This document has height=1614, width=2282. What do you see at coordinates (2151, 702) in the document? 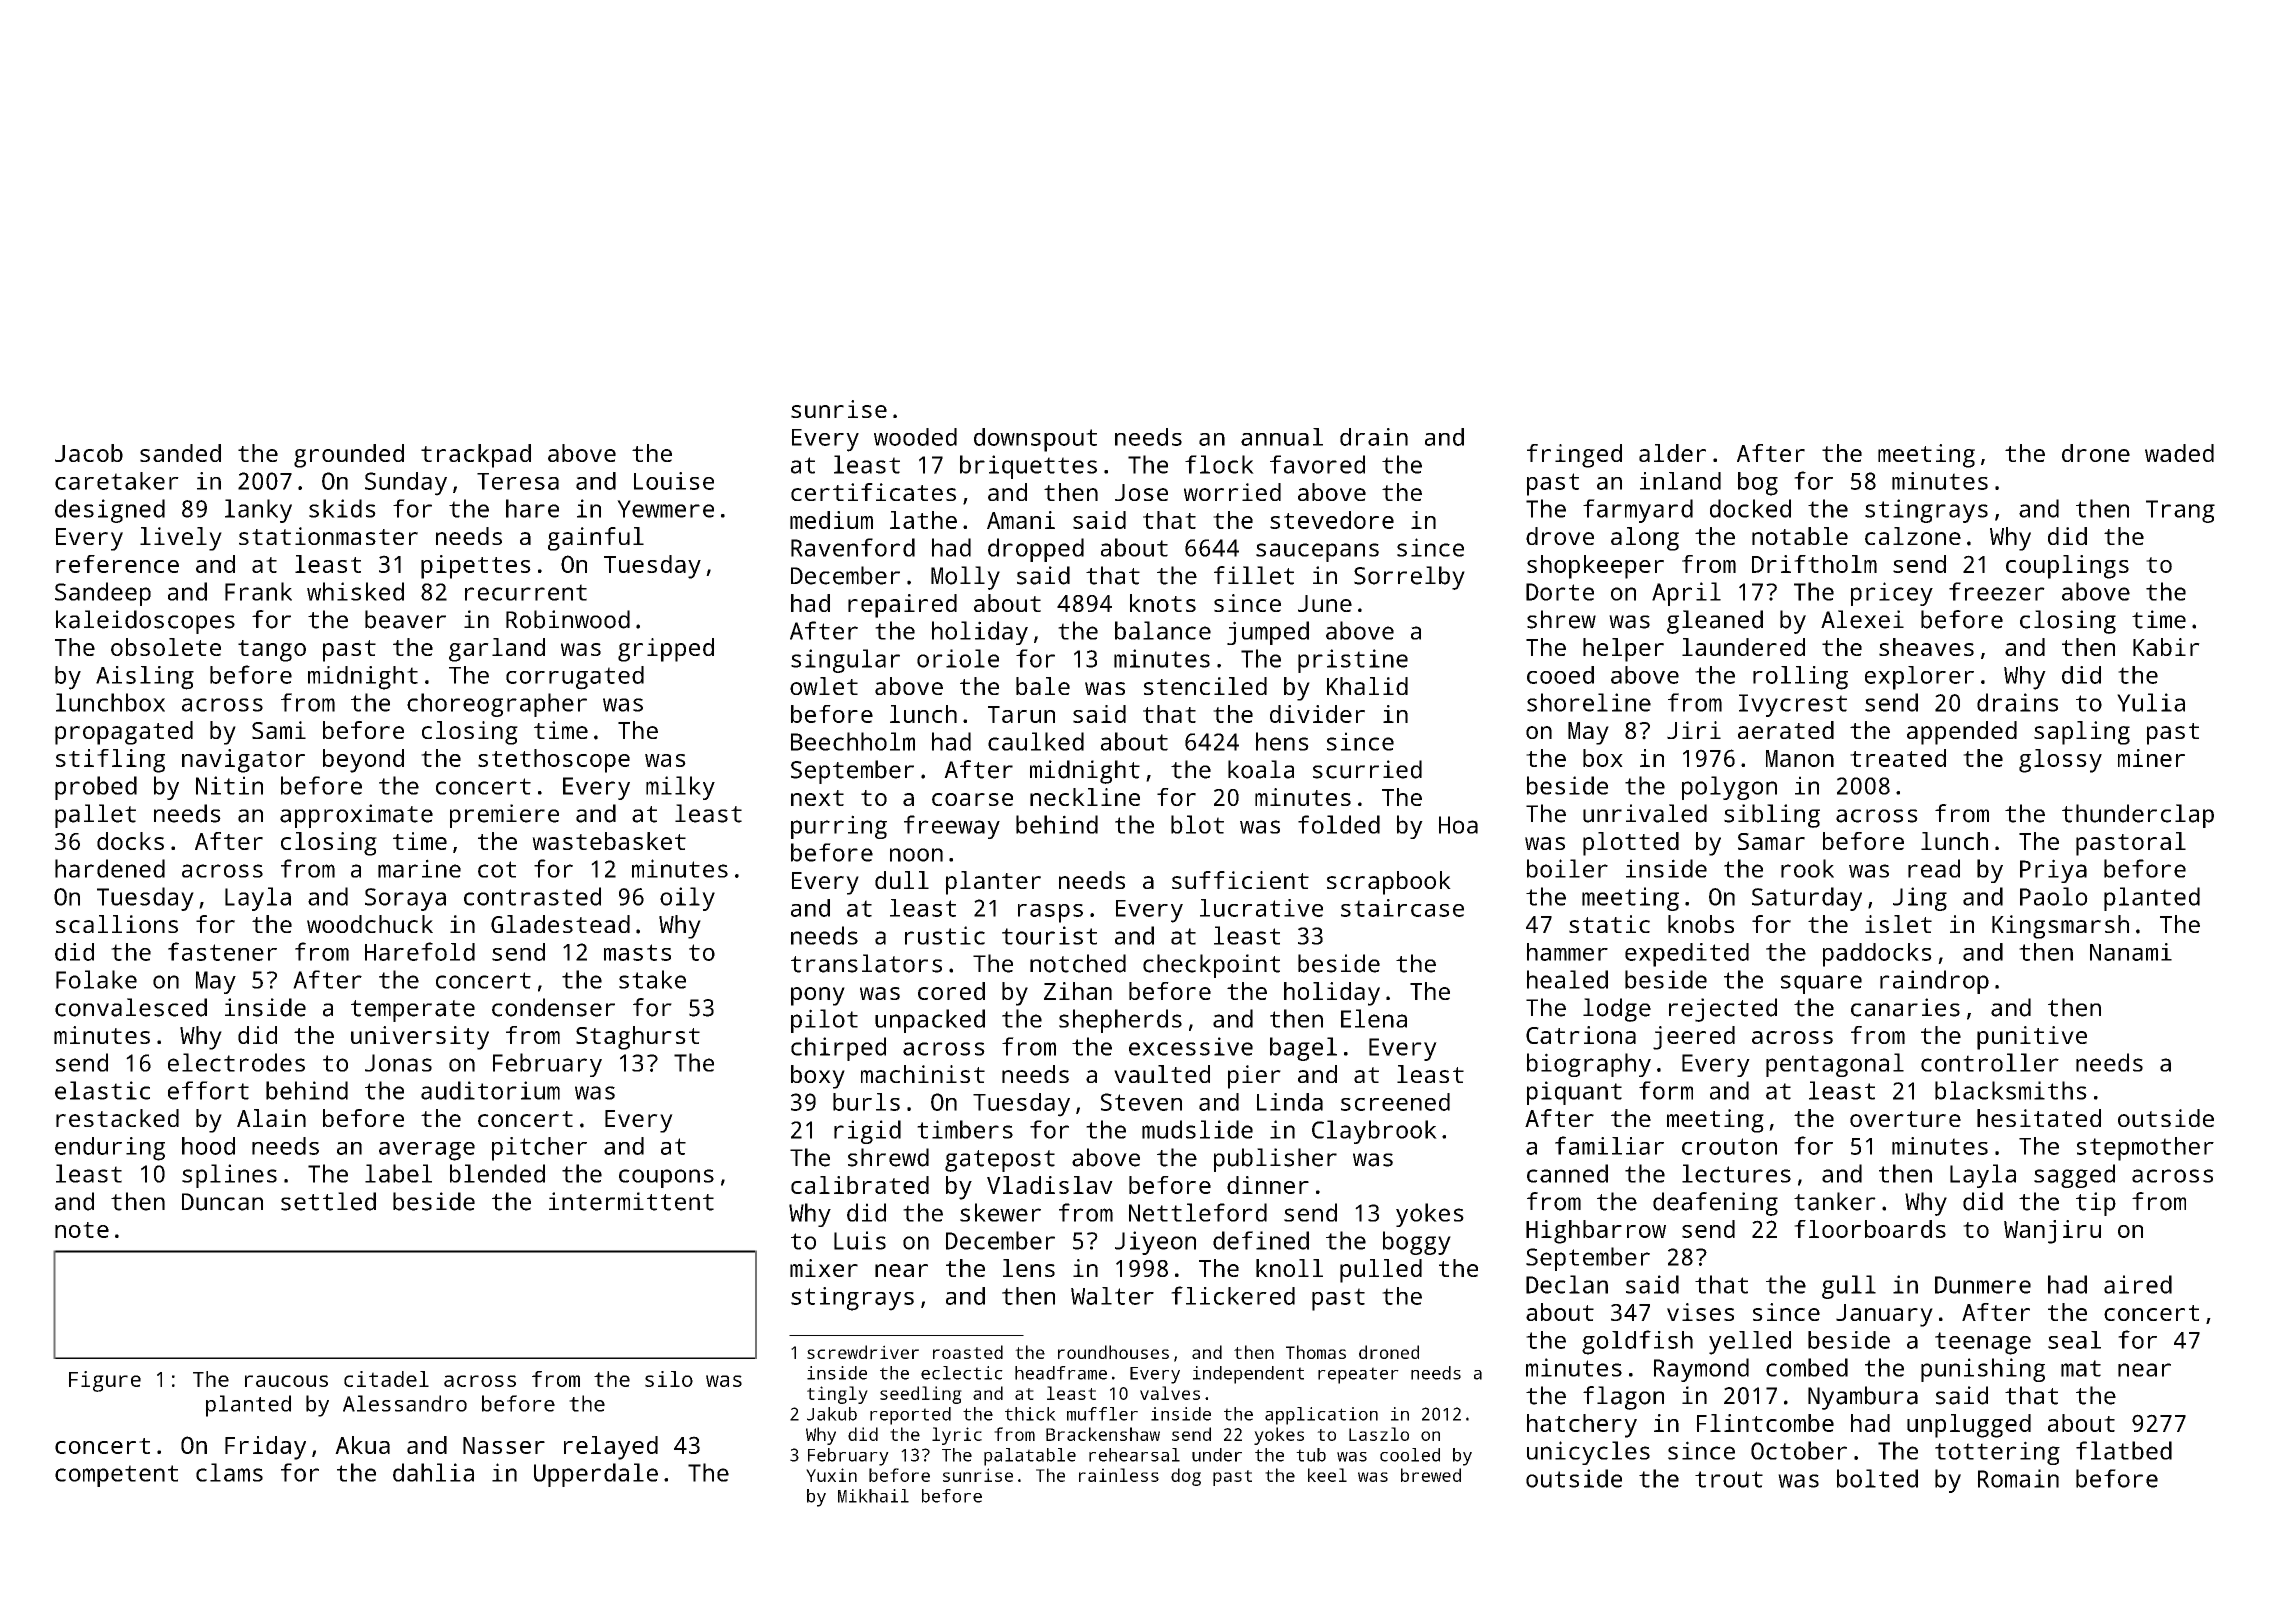
I see `Yulia` at bounding box center [2151, 702].
